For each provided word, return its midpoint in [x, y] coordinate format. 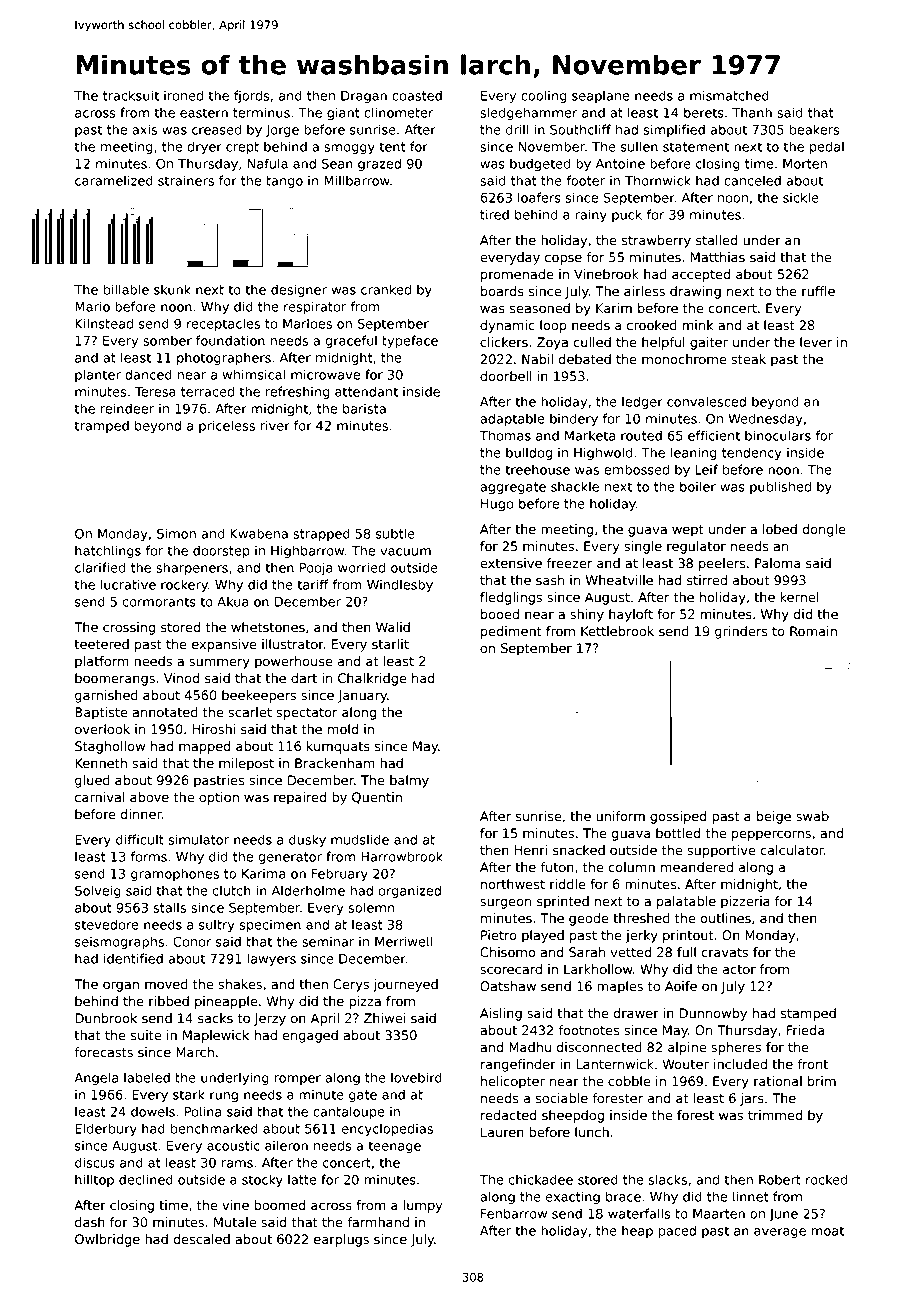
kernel [799, 597]
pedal [827, 147]
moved [166, 984]
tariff [313, 584]
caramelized [114, 180]
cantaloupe [349, 1112]
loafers [539, 197]
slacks [667, 1179]
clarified [100, 567]
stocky [262, 1180]
